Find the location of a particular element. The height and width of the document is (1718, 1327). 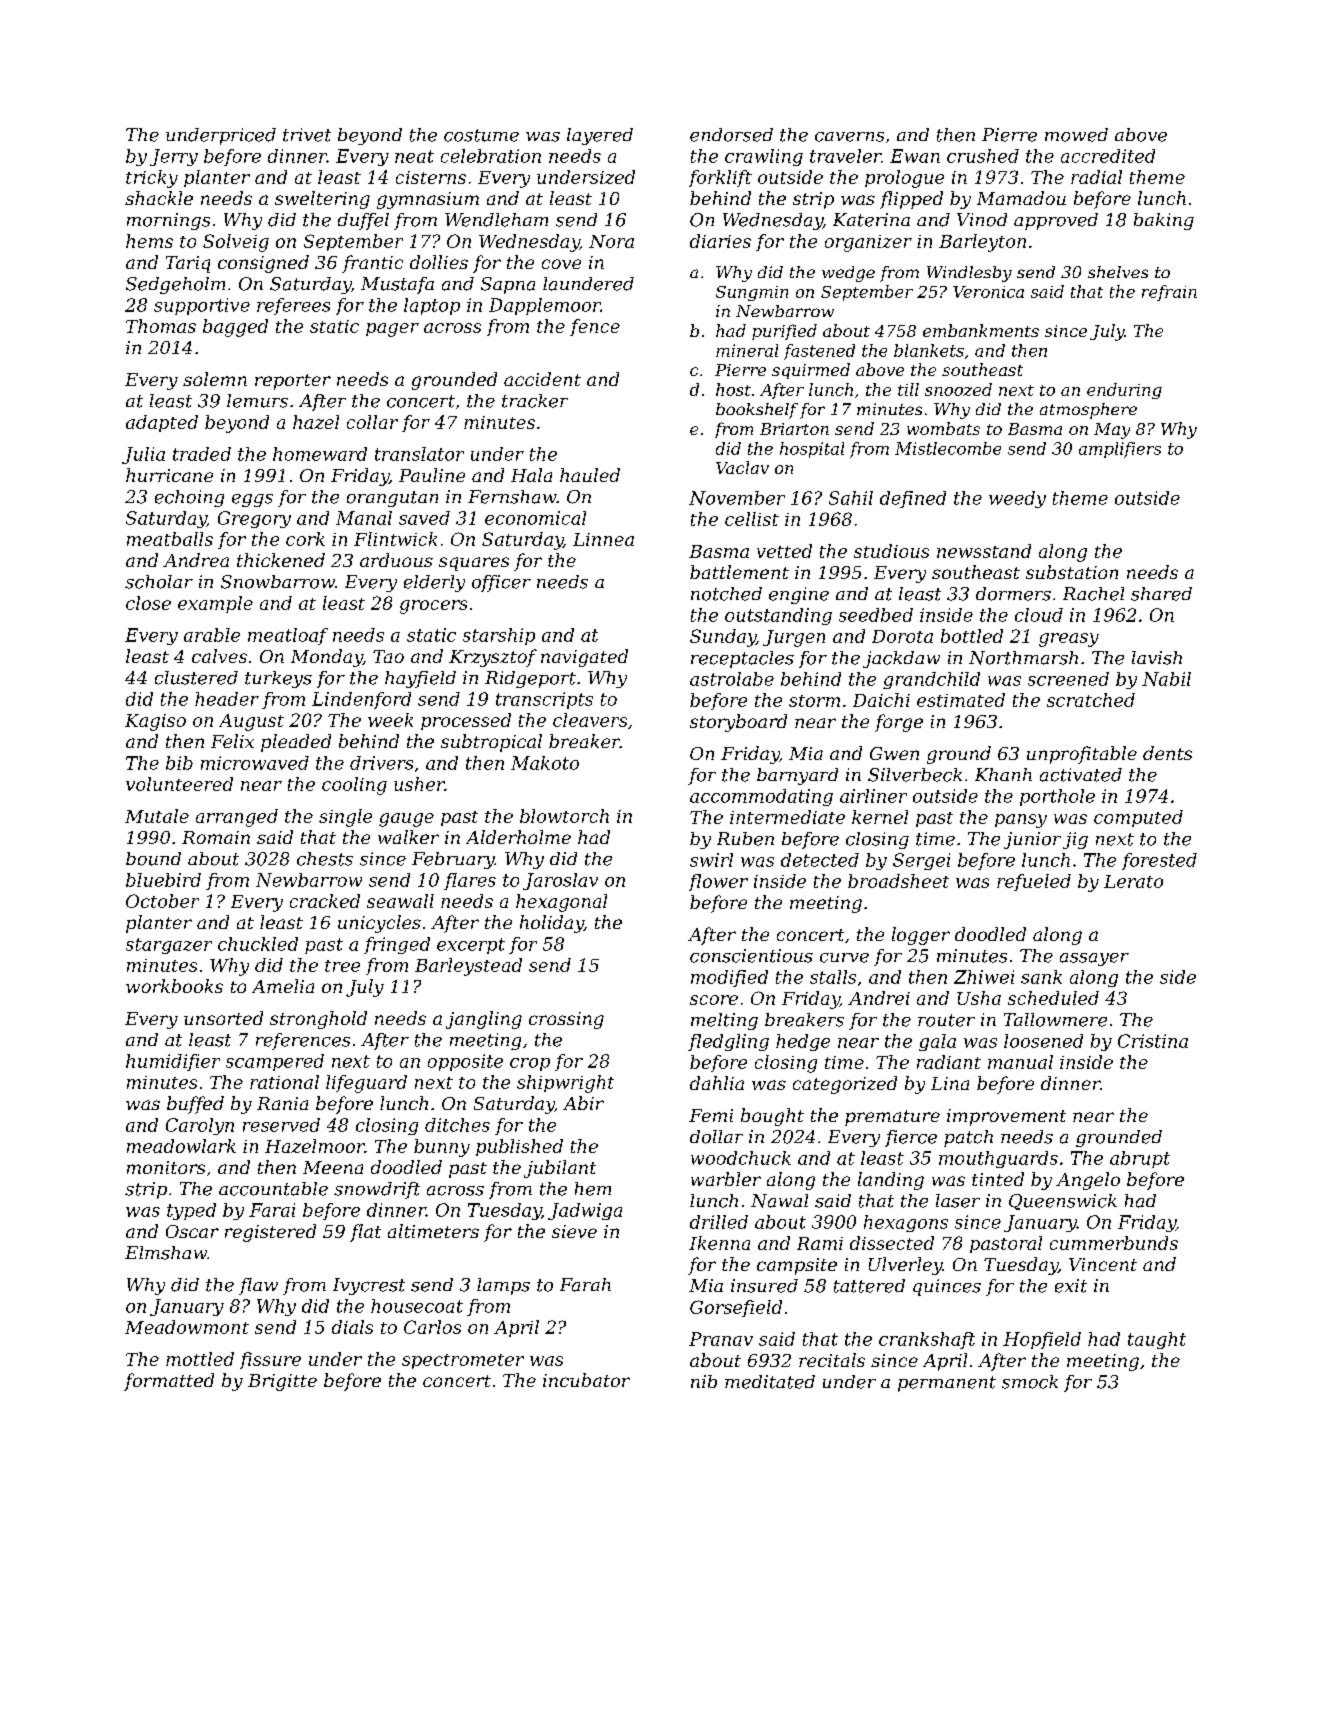

Jerry is located at coordinates (174, 157).
